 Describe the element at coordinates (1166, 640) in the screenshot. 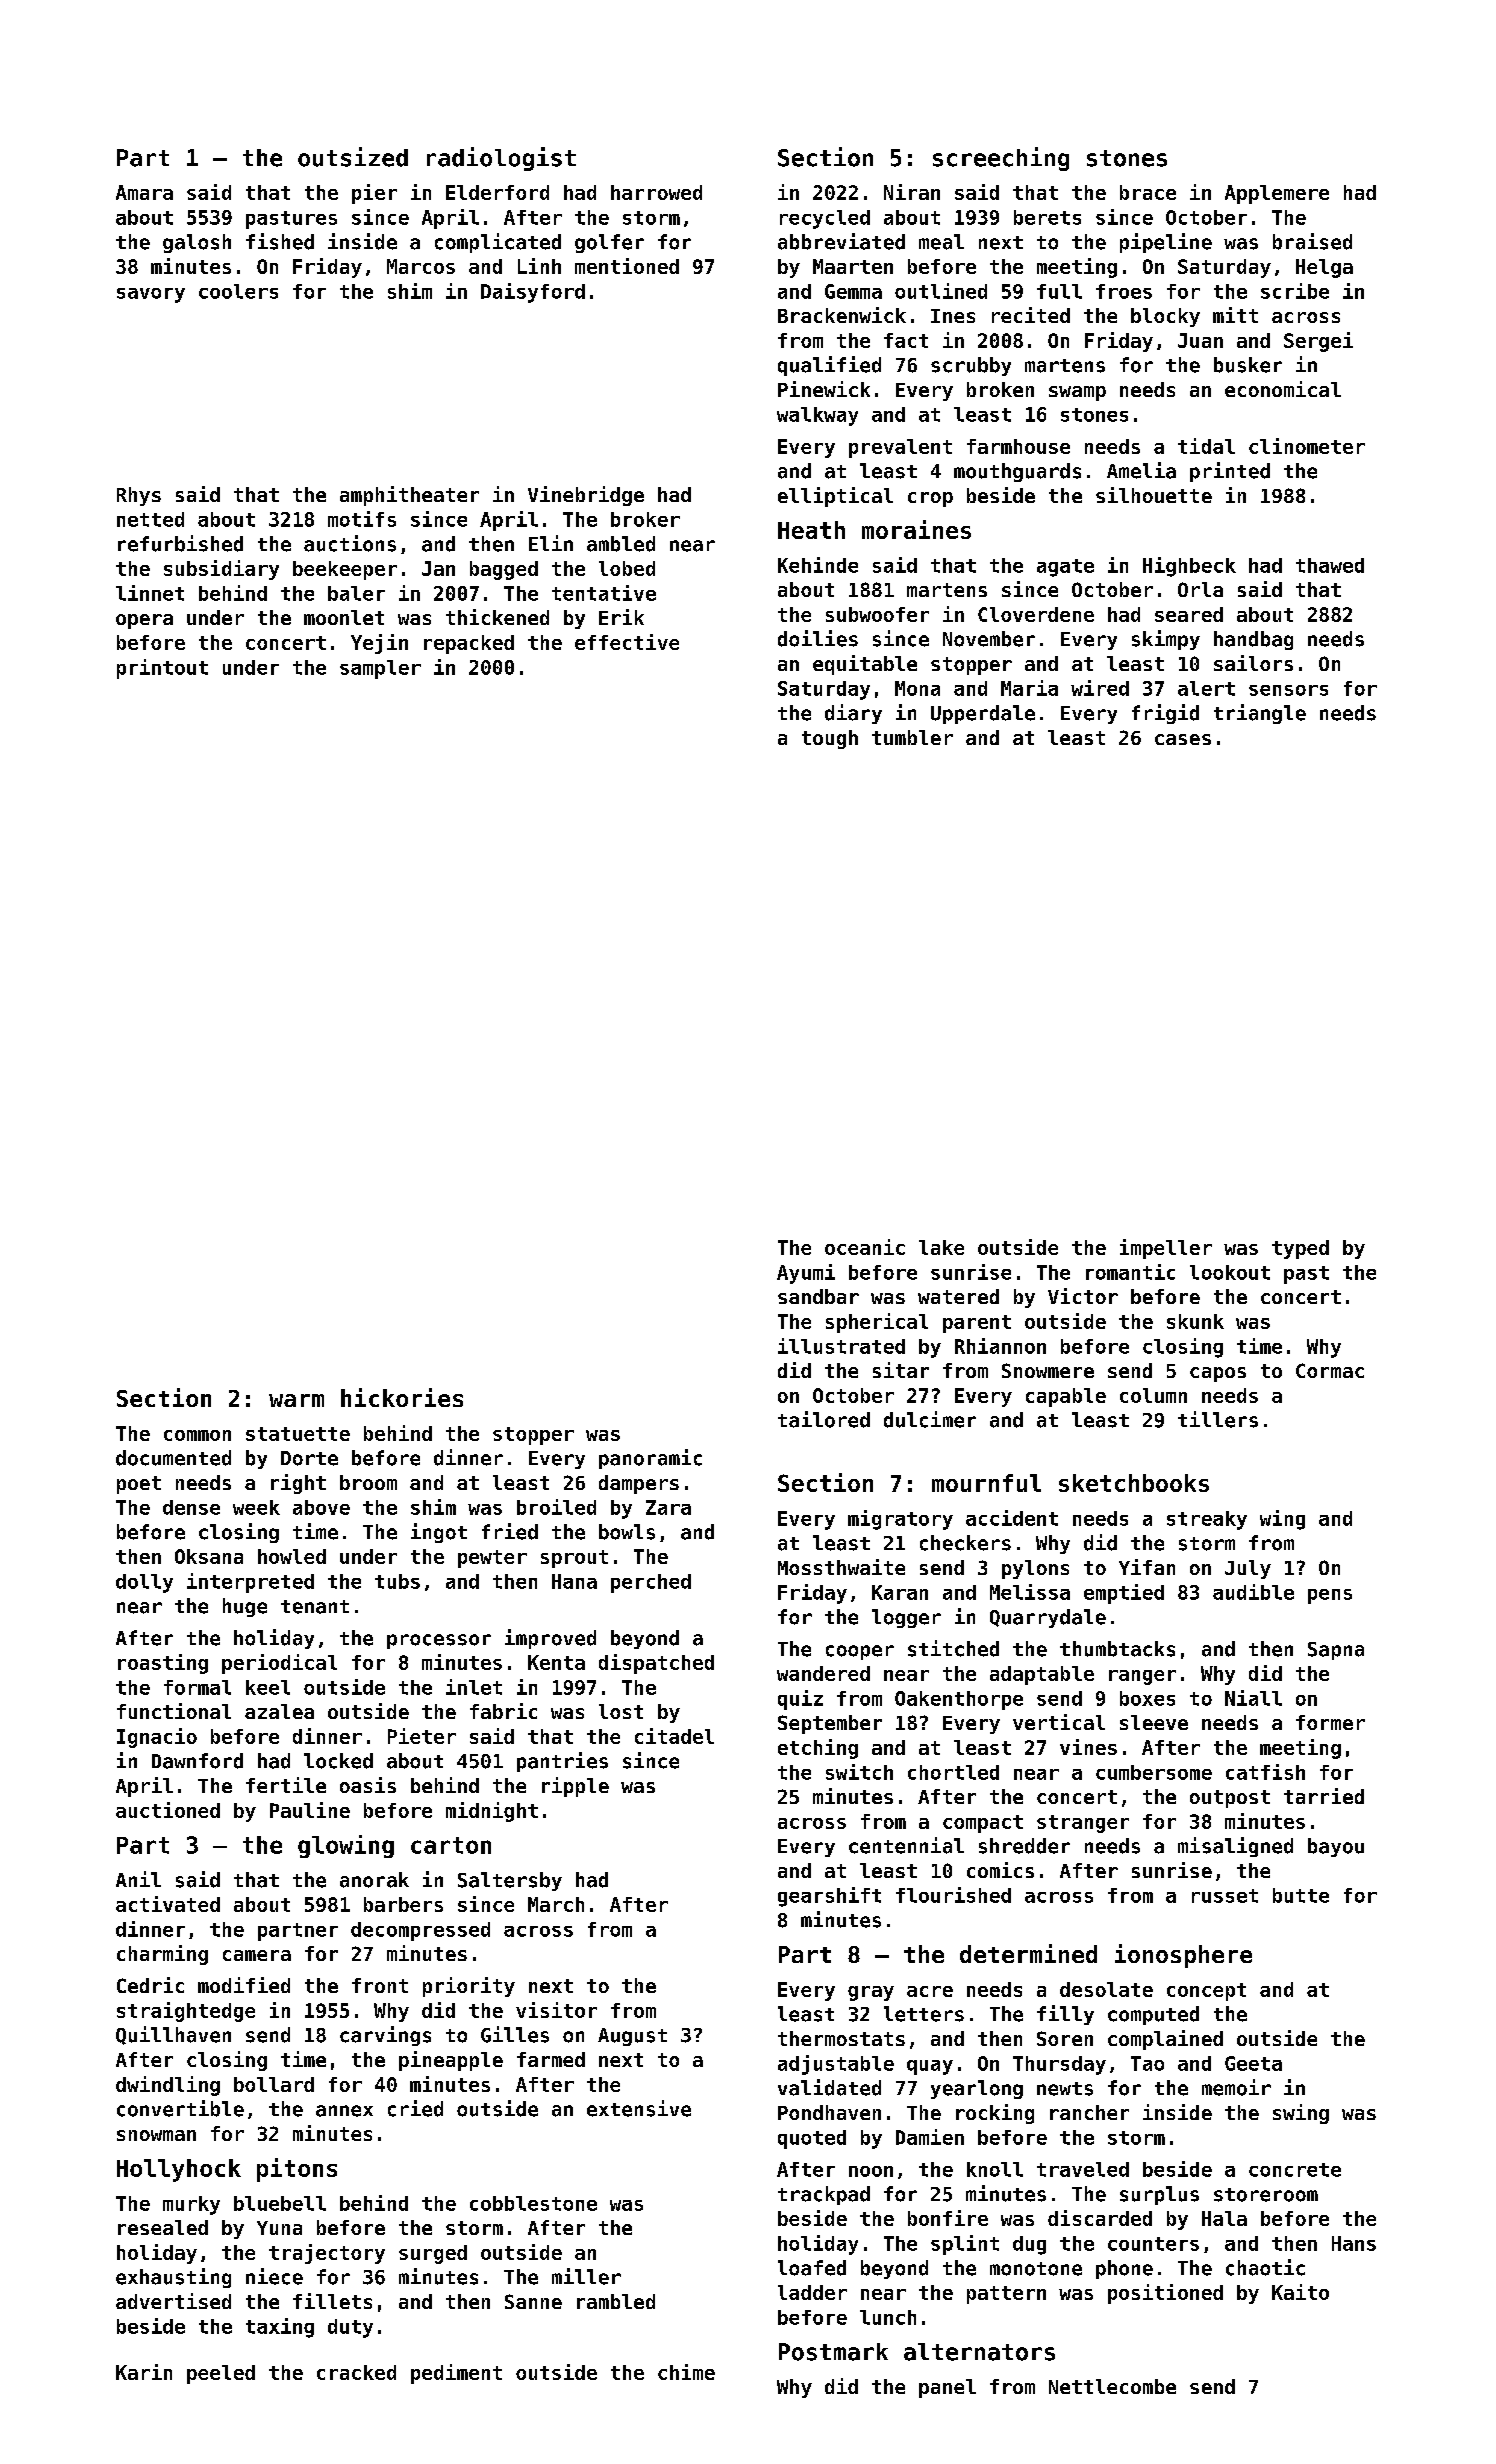

I see `skimpy` at that location.
